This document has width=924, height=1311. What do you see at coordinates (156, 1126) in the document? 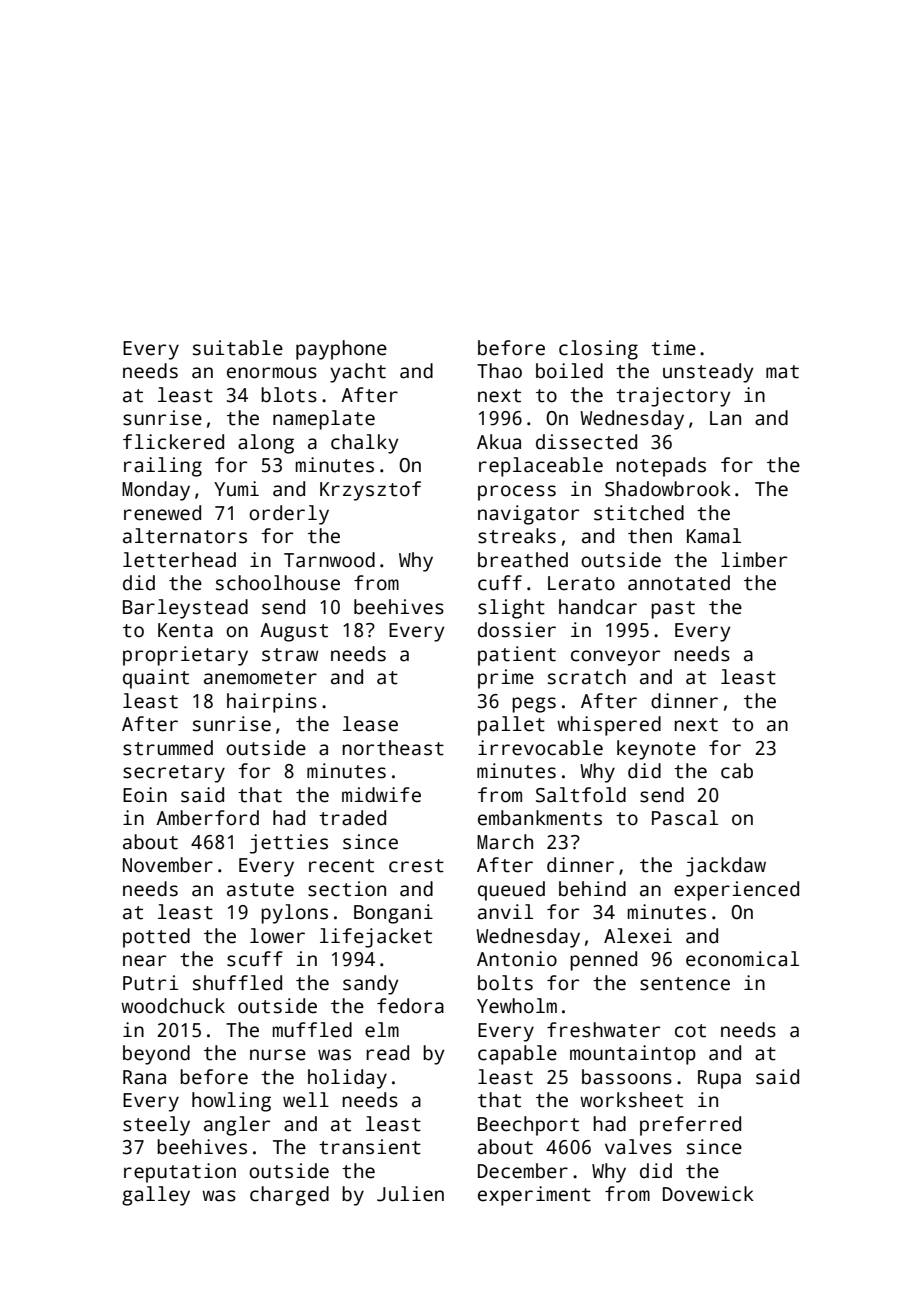
I see `steely` at bounding box center [156, 1126].
